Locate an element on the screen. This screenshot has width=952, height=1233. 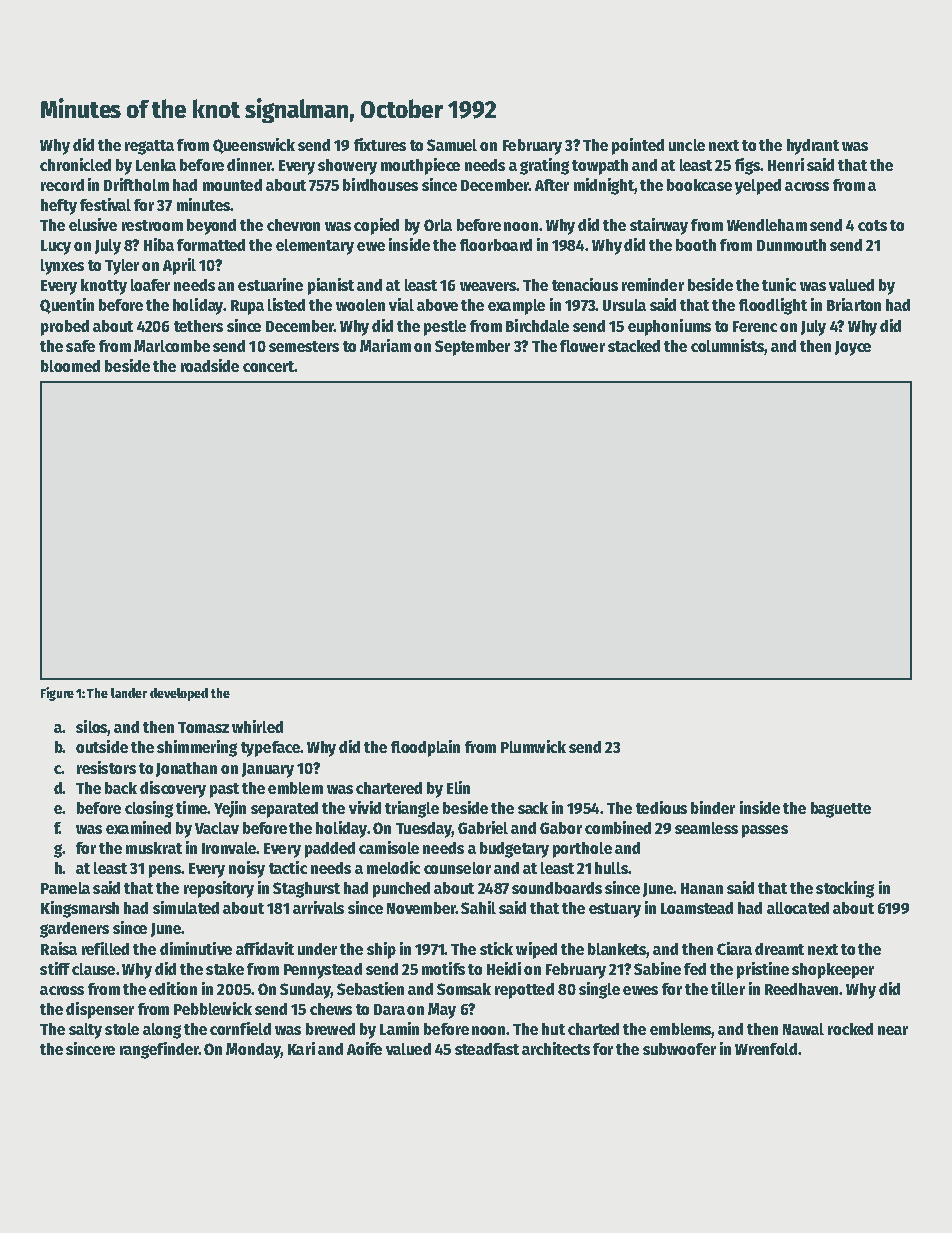
Monday is located at coordinates (253, 1051).
